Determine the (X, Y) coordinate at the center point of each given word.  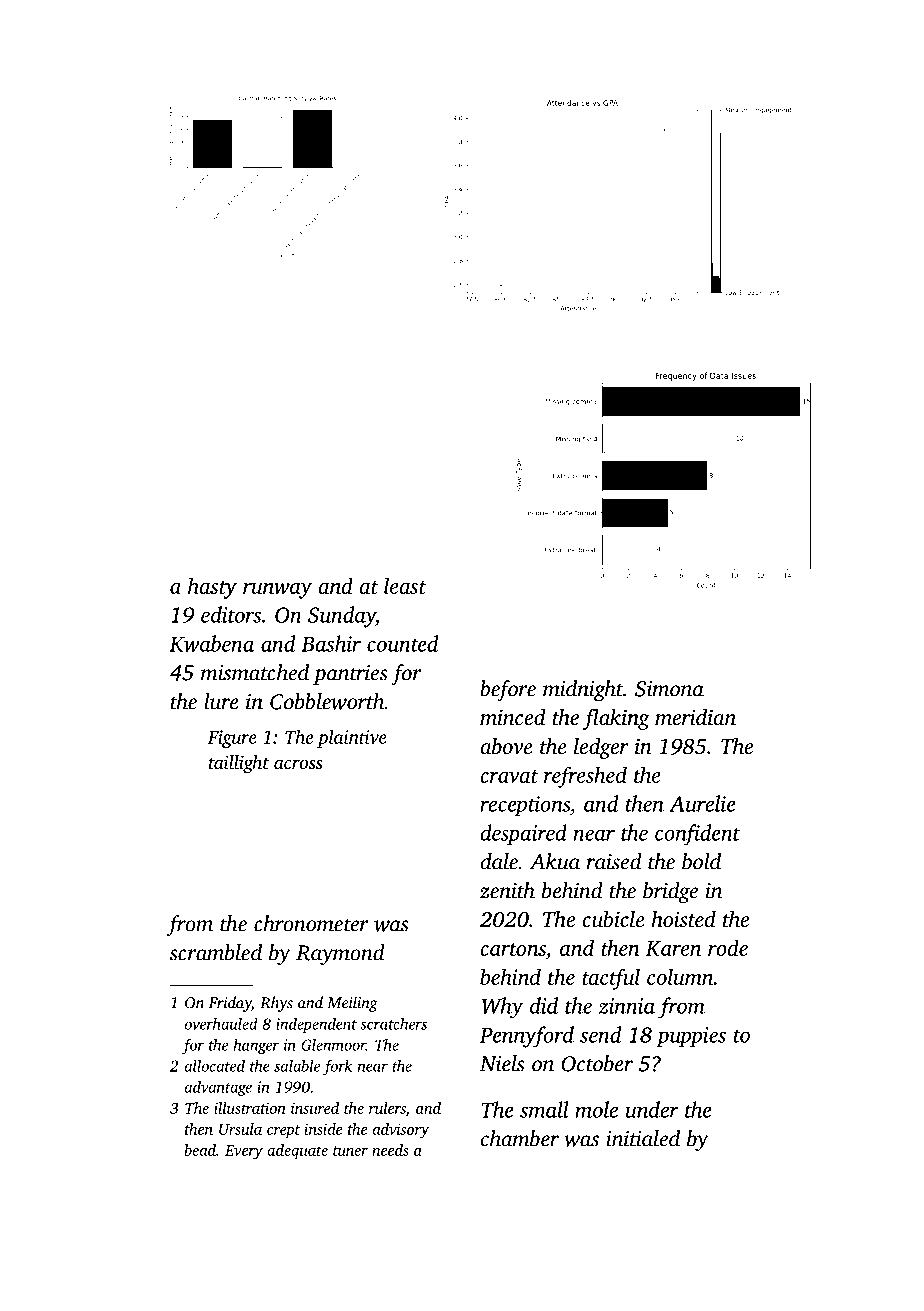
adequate (297, 1152)
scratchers (393, 1023)
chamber (519, 1138)
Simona (669, 689)
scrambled (215, 952)
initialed (643, 1138)
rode (728, 947)
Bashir (331, 643)
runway (277, 591)
